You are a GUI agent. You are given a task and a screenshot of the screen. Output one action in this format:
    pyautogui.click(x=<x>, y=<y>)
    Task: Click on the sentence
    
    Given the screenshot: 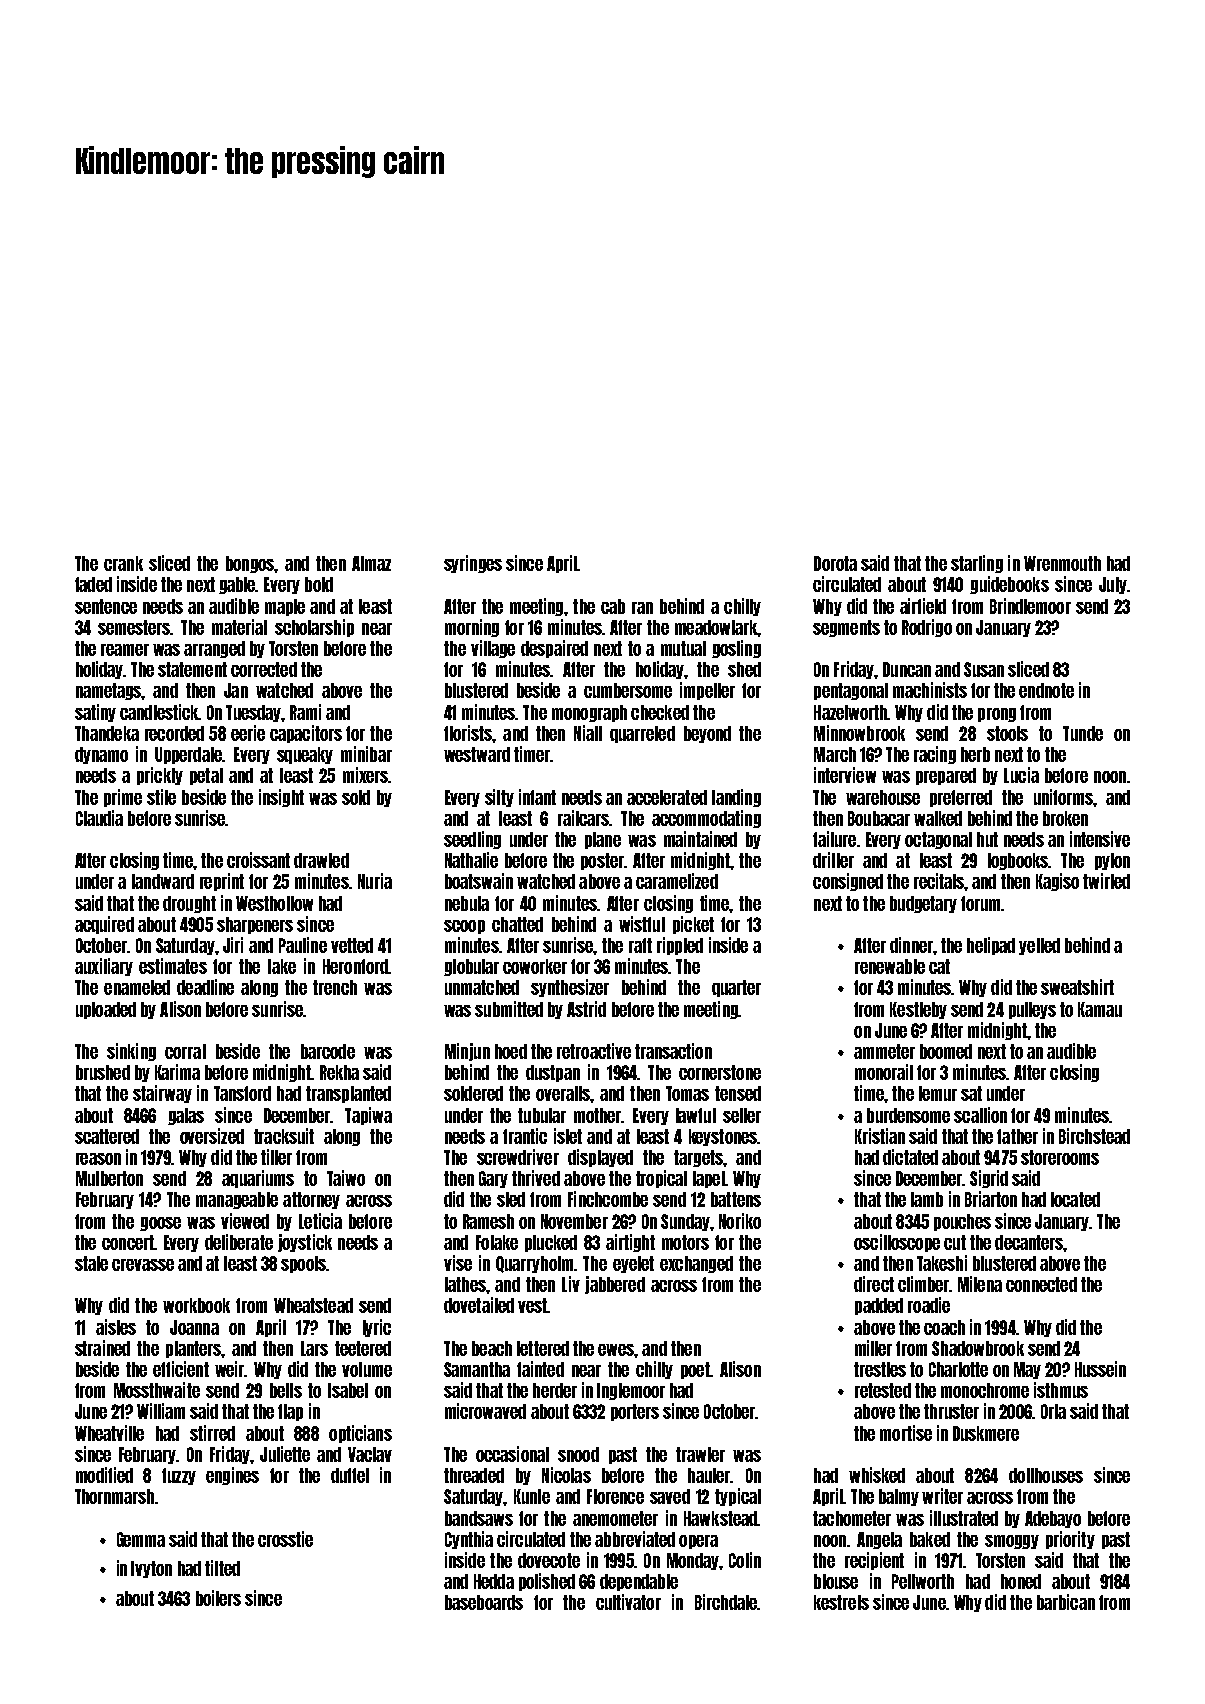 What is the action you would take?
    pyautogui.click(x=106, y=606)
